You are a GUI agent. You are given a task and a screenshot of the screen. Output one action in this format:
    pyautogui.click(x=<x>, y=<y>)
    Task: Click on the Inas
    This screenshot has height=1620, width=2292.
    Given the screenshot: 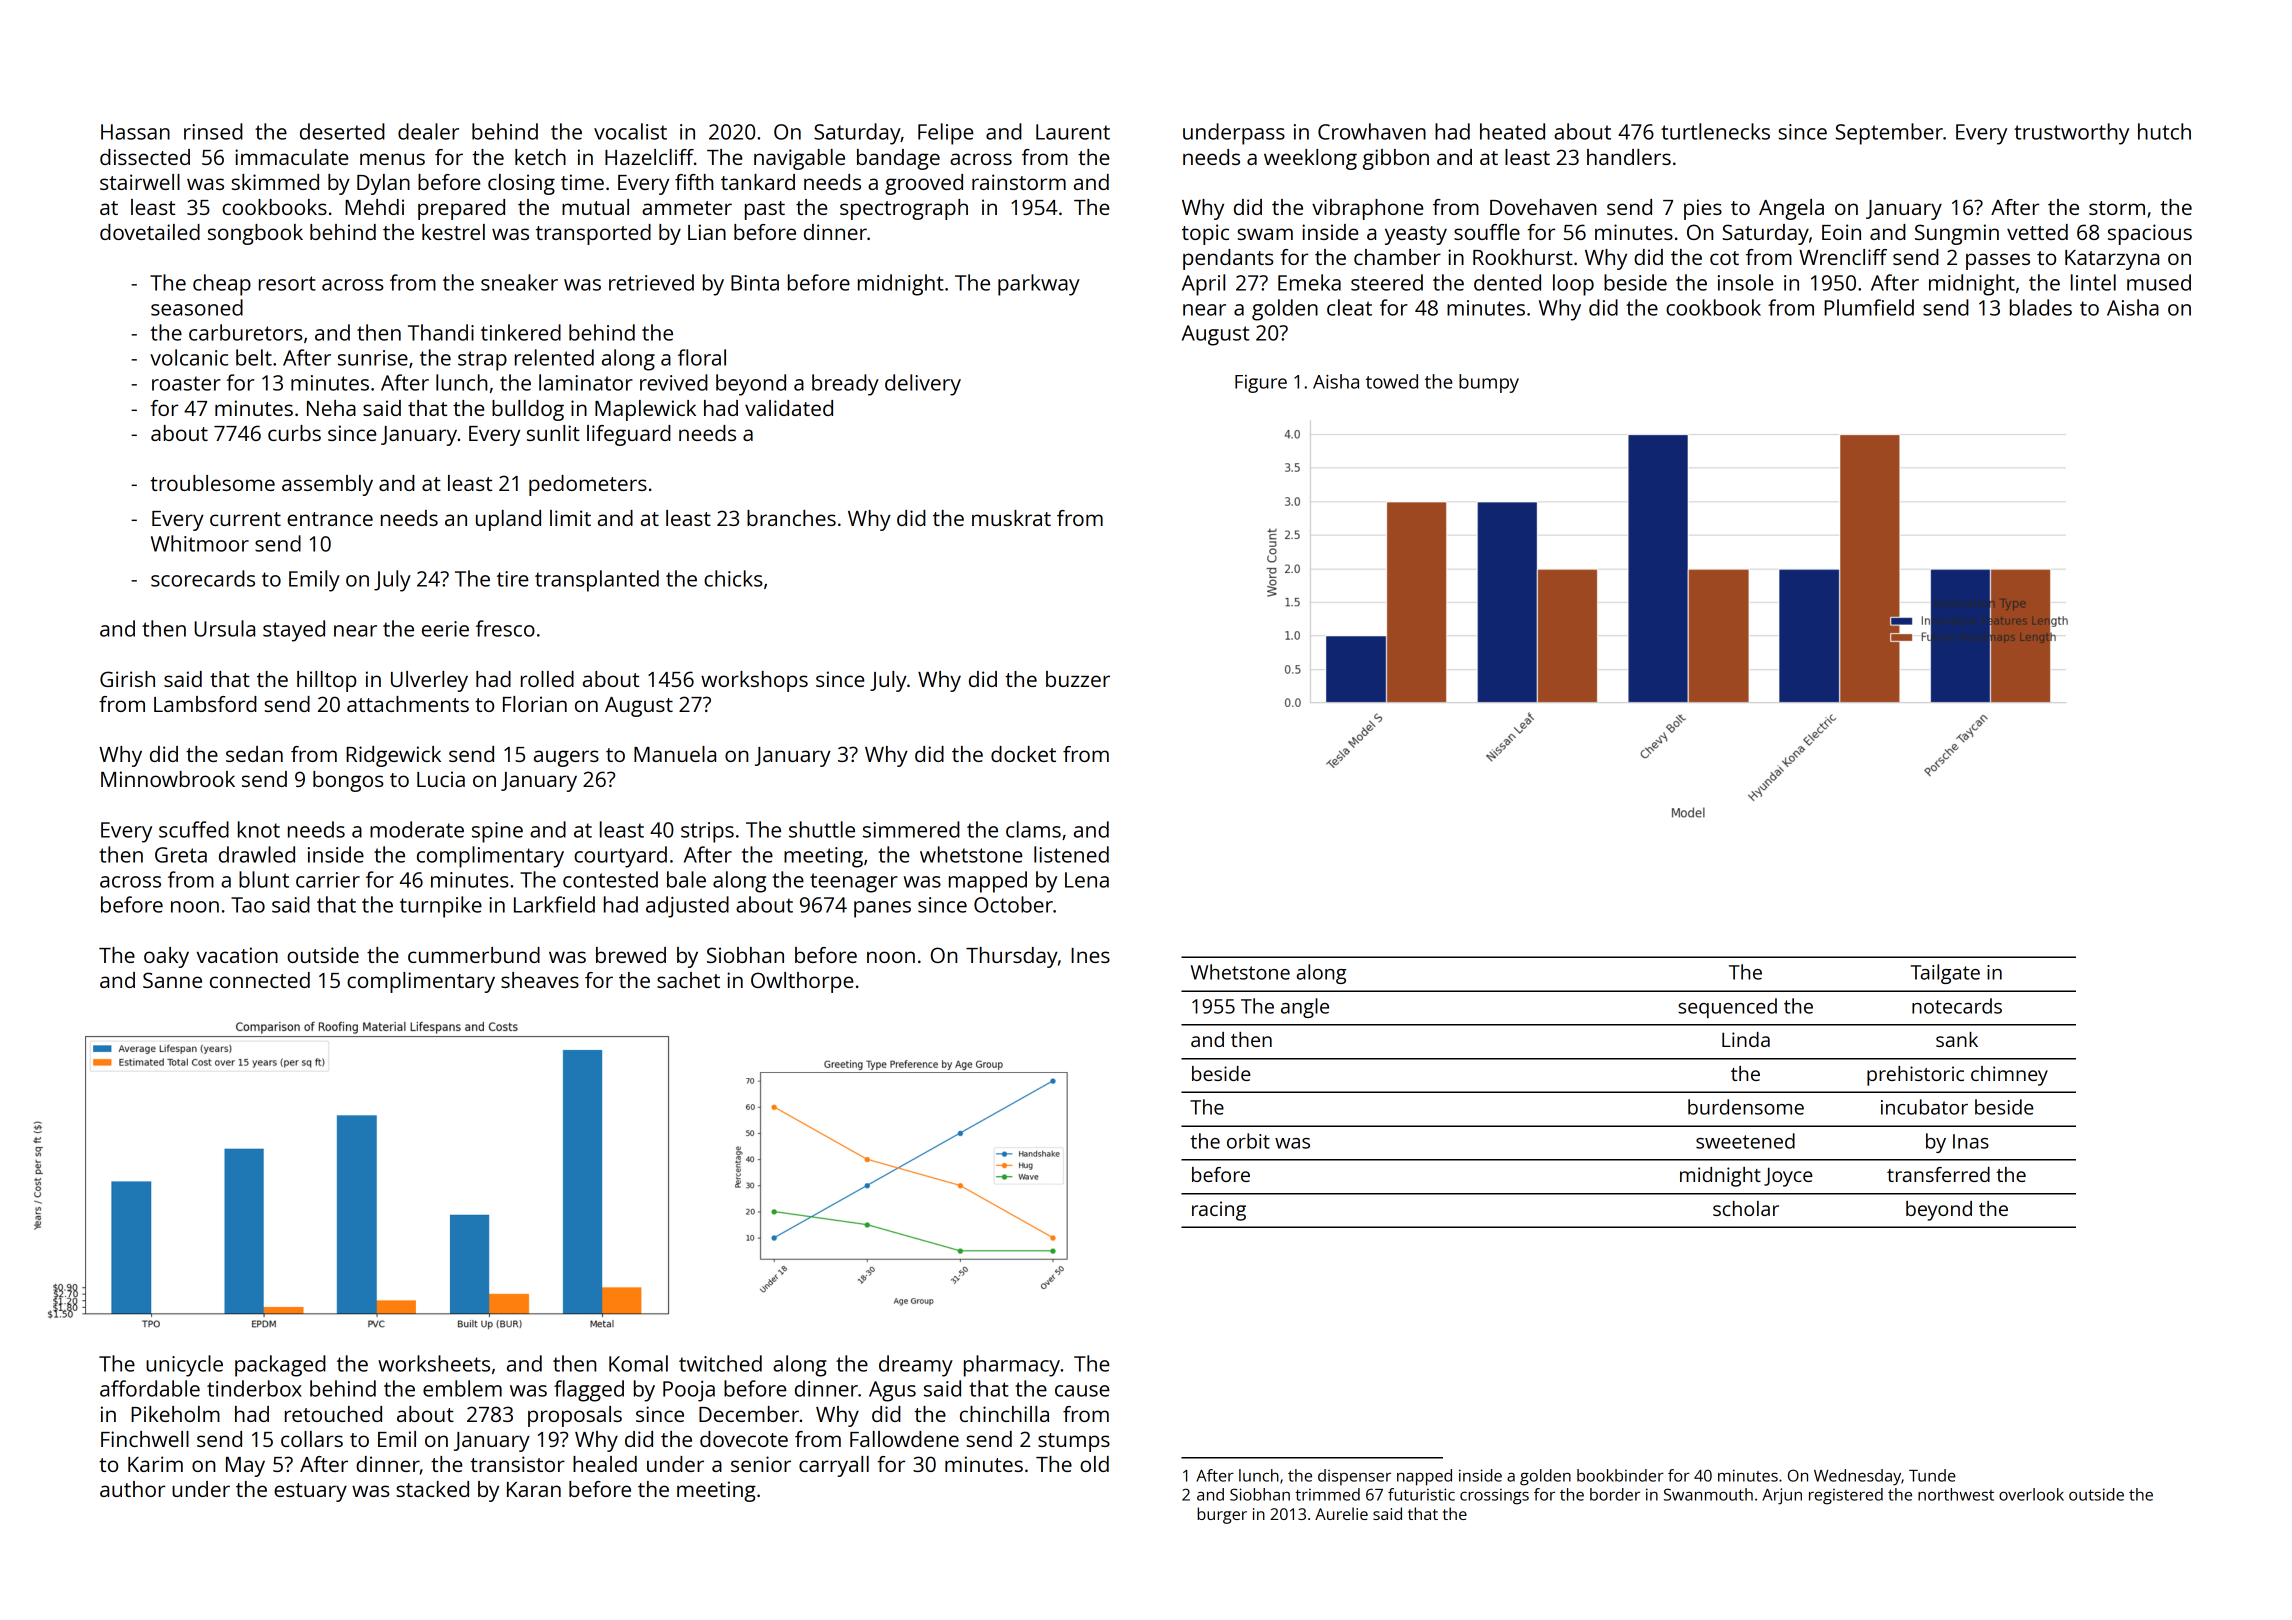 What is the action you would take?
    pyautogui.click(x=1971, y=1141)
